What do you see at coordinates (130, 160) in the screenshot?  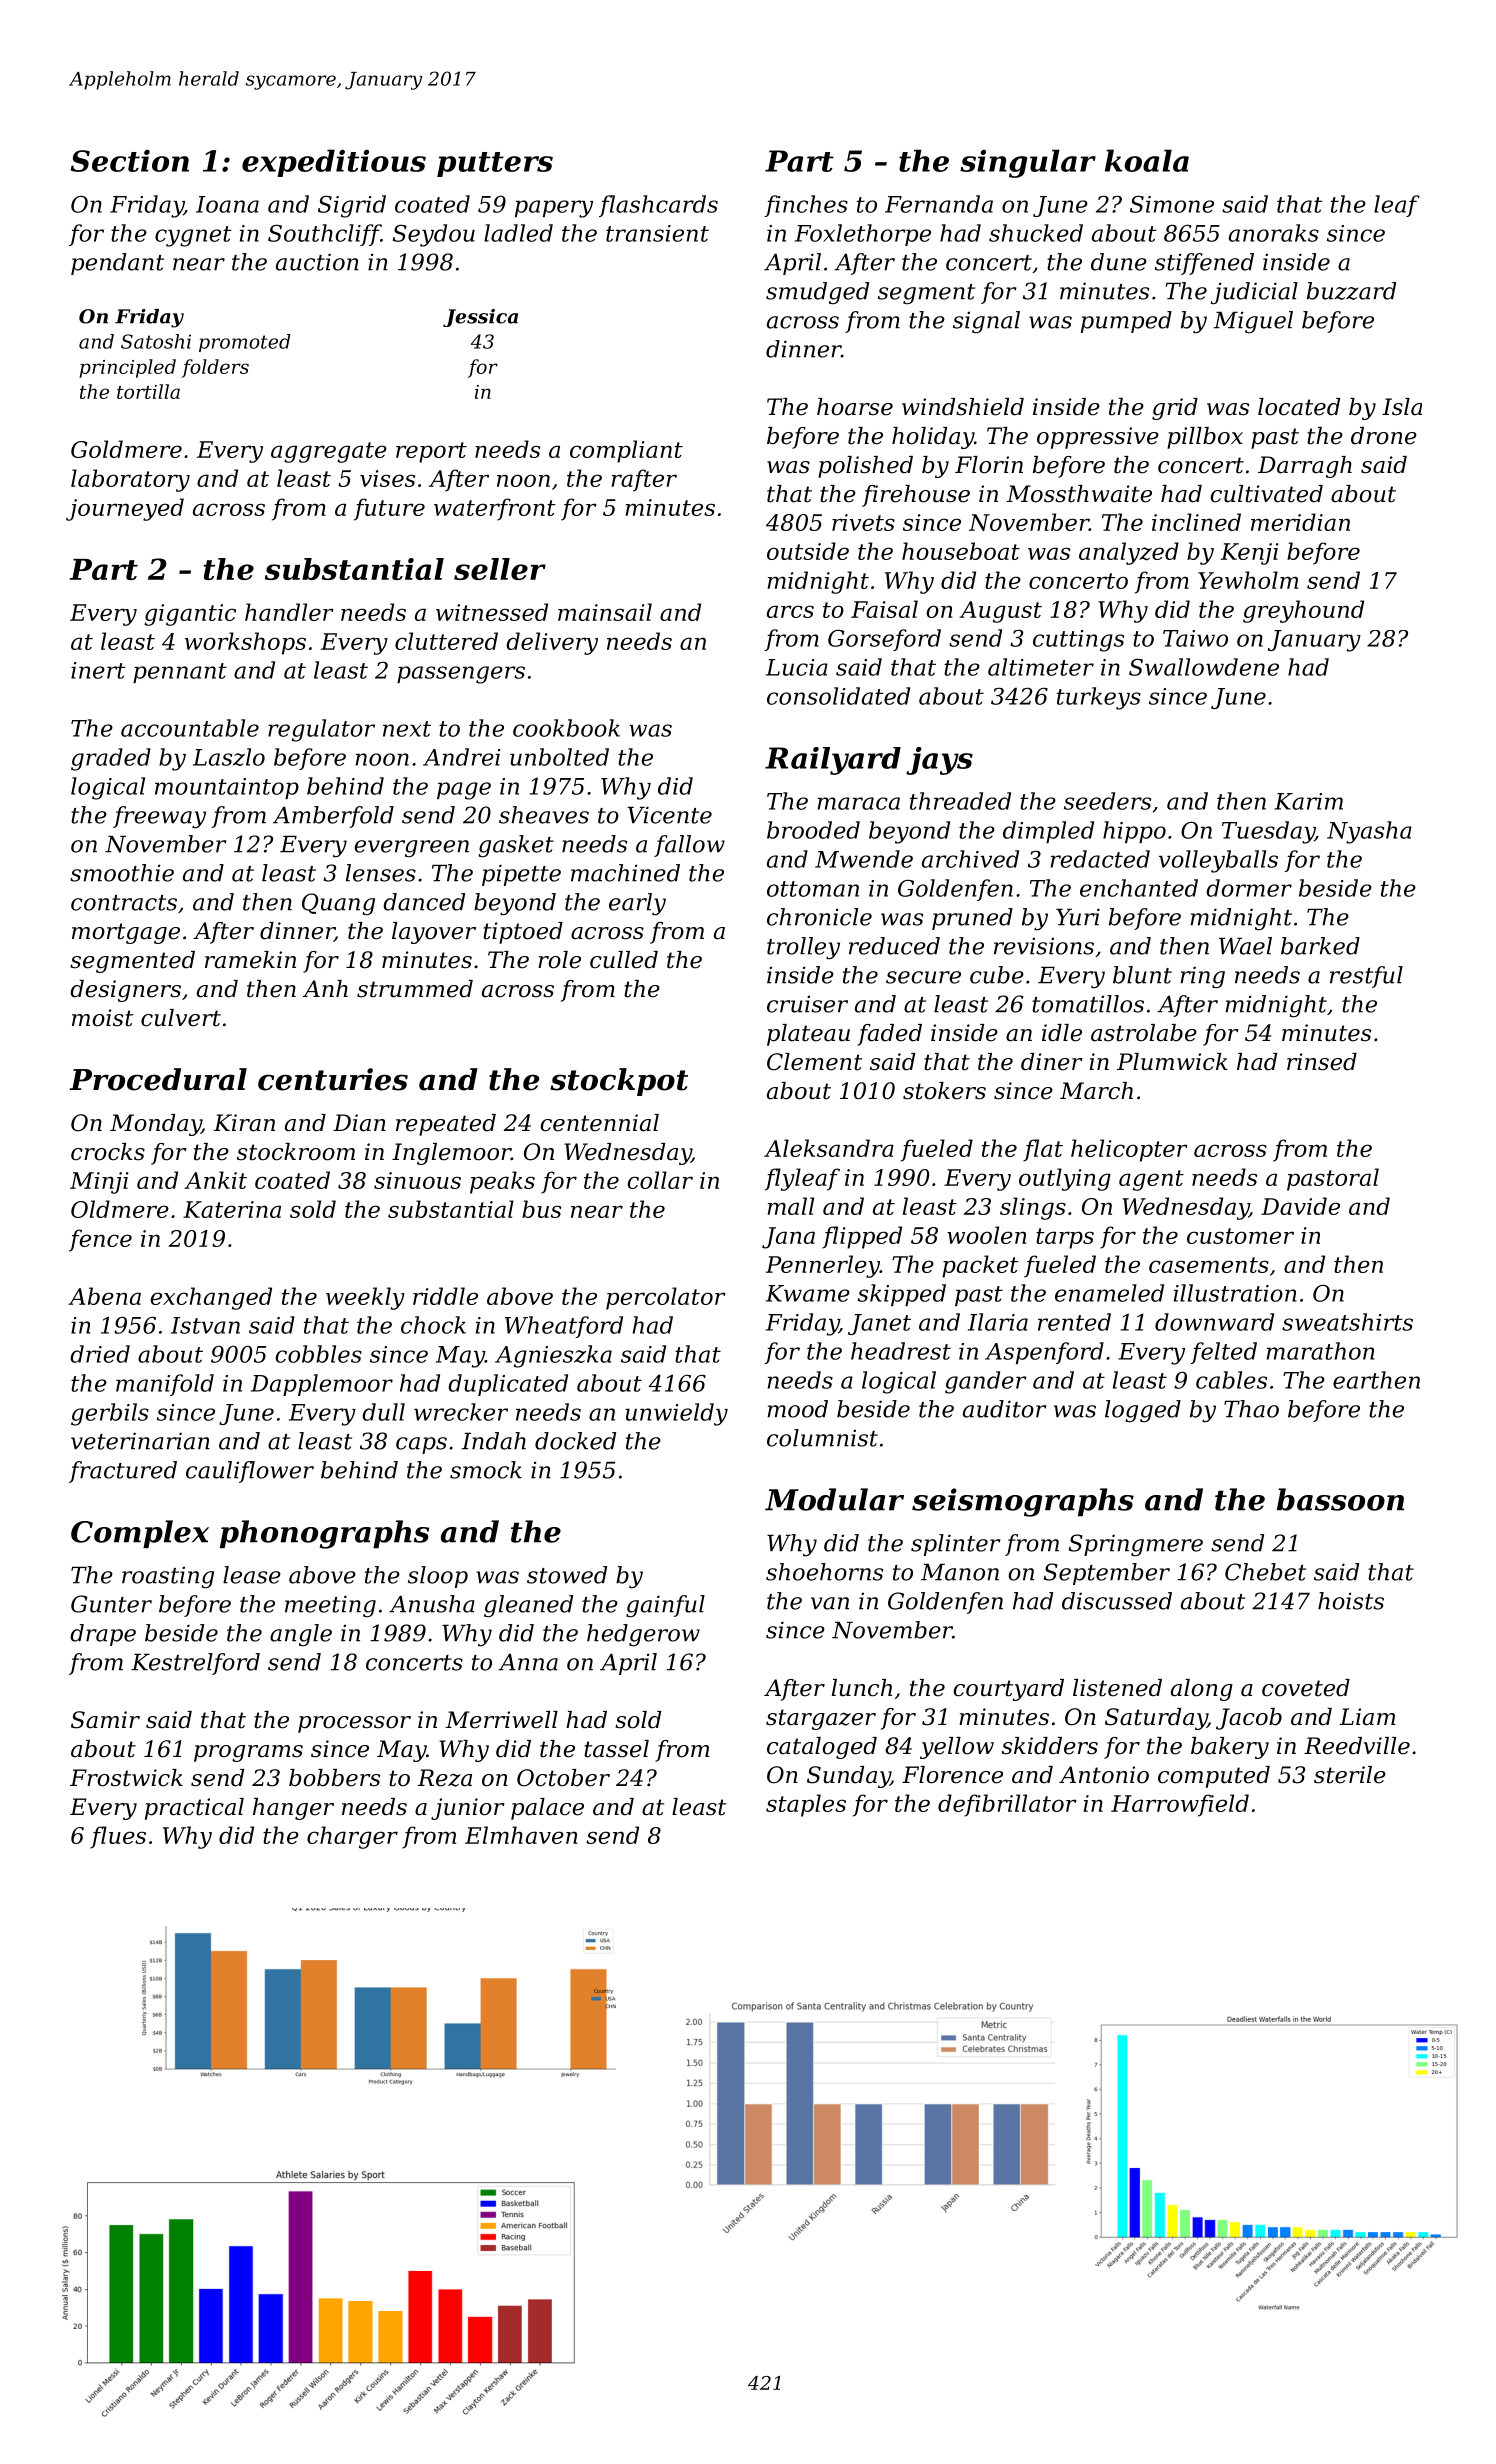 I see `Section` at bounding box center [130, 160].
